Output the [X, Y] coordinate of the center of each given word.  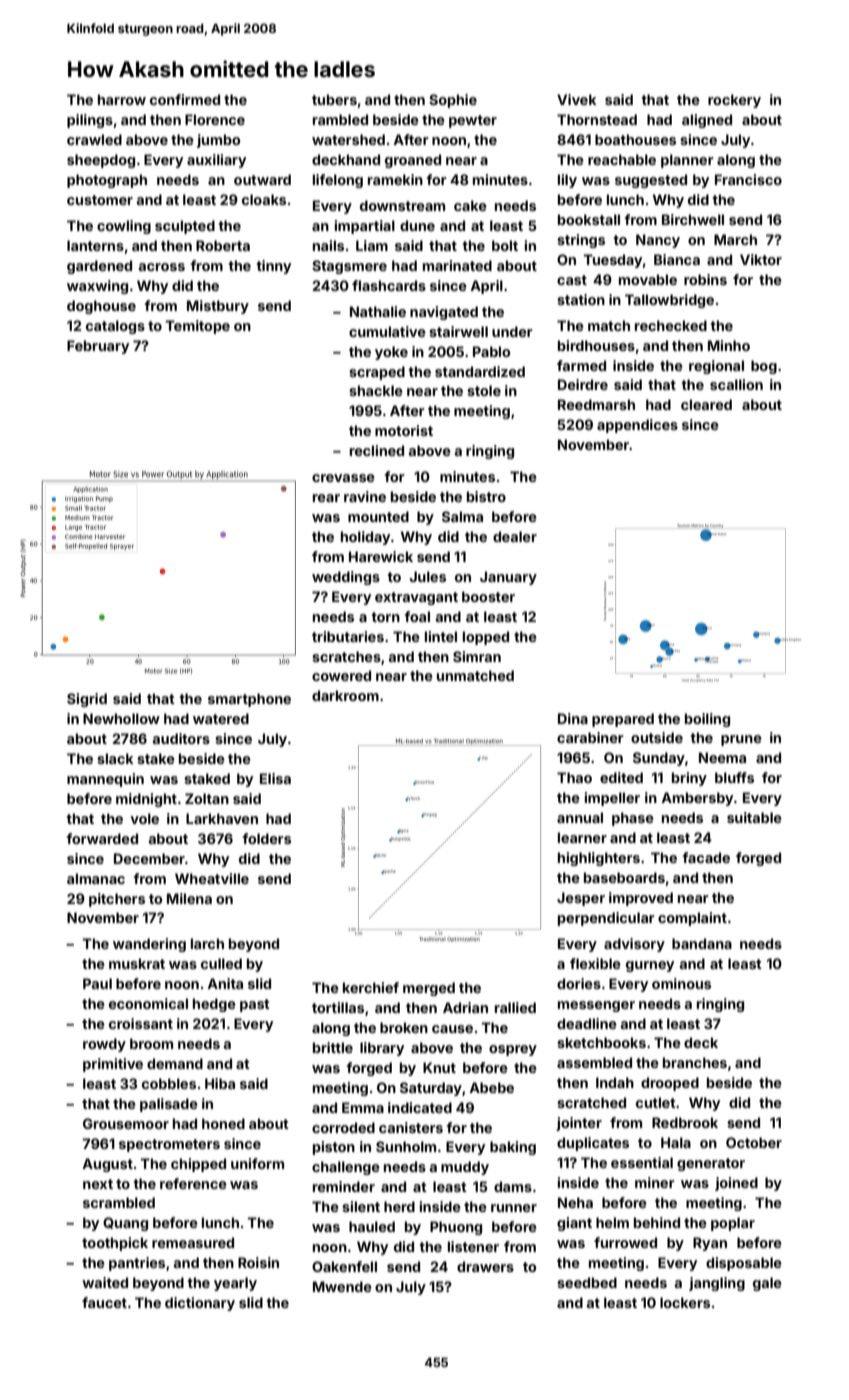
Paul [97, 983]
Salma [462, 516]
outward [262, 179]
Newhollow [121, 718]
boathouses [635, 139]
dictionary [200, 1304]
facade [706, 857]
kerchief [371, 987]
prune [741, 740]
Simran [477, 656]
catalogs [115, 327]
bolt [505, 245]
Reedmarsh [596, 404]
